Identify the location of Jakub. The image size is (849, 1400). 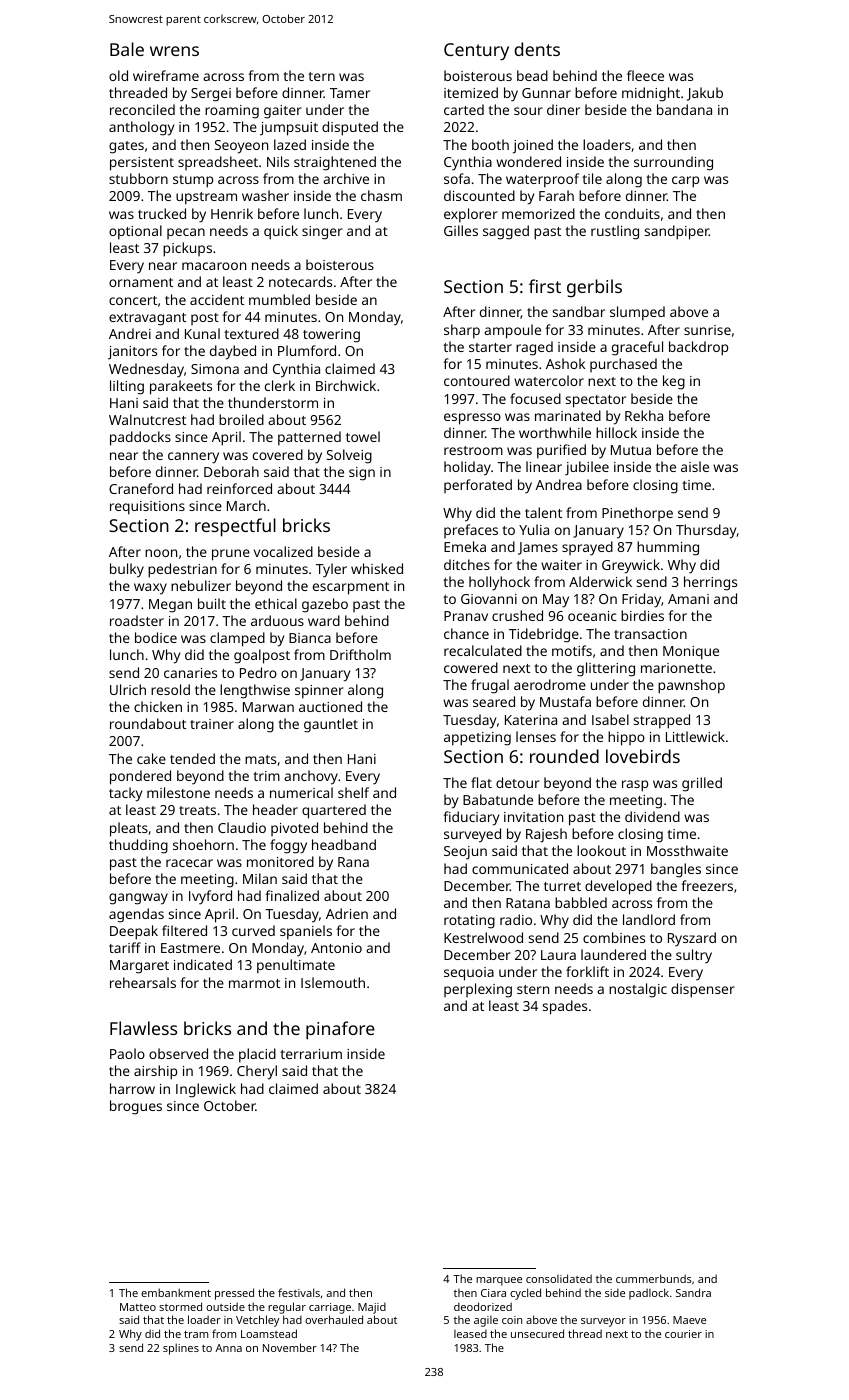
(705, 94).
